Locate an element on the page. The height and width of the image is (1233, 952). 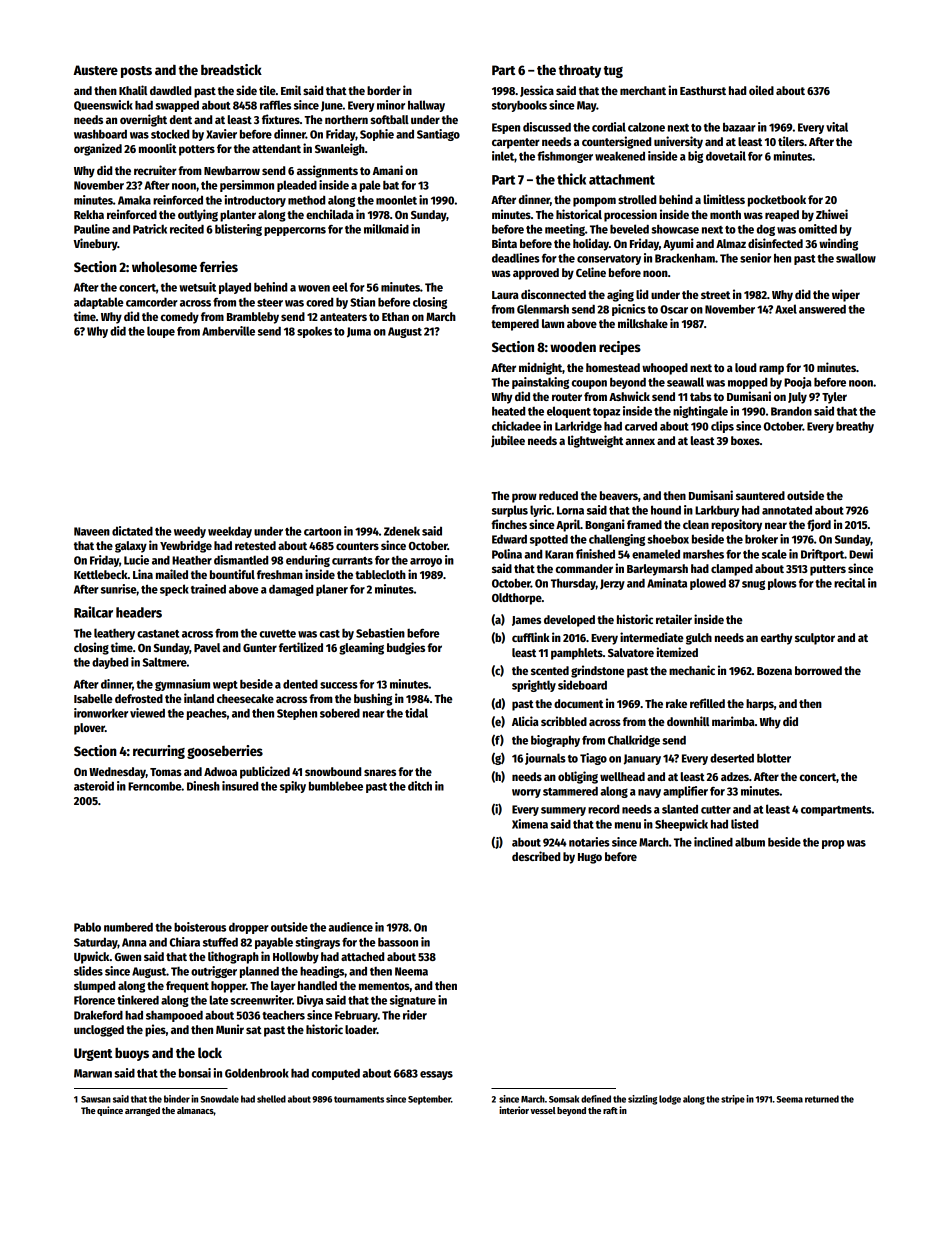
vital is located at coordinates (837, 127).
